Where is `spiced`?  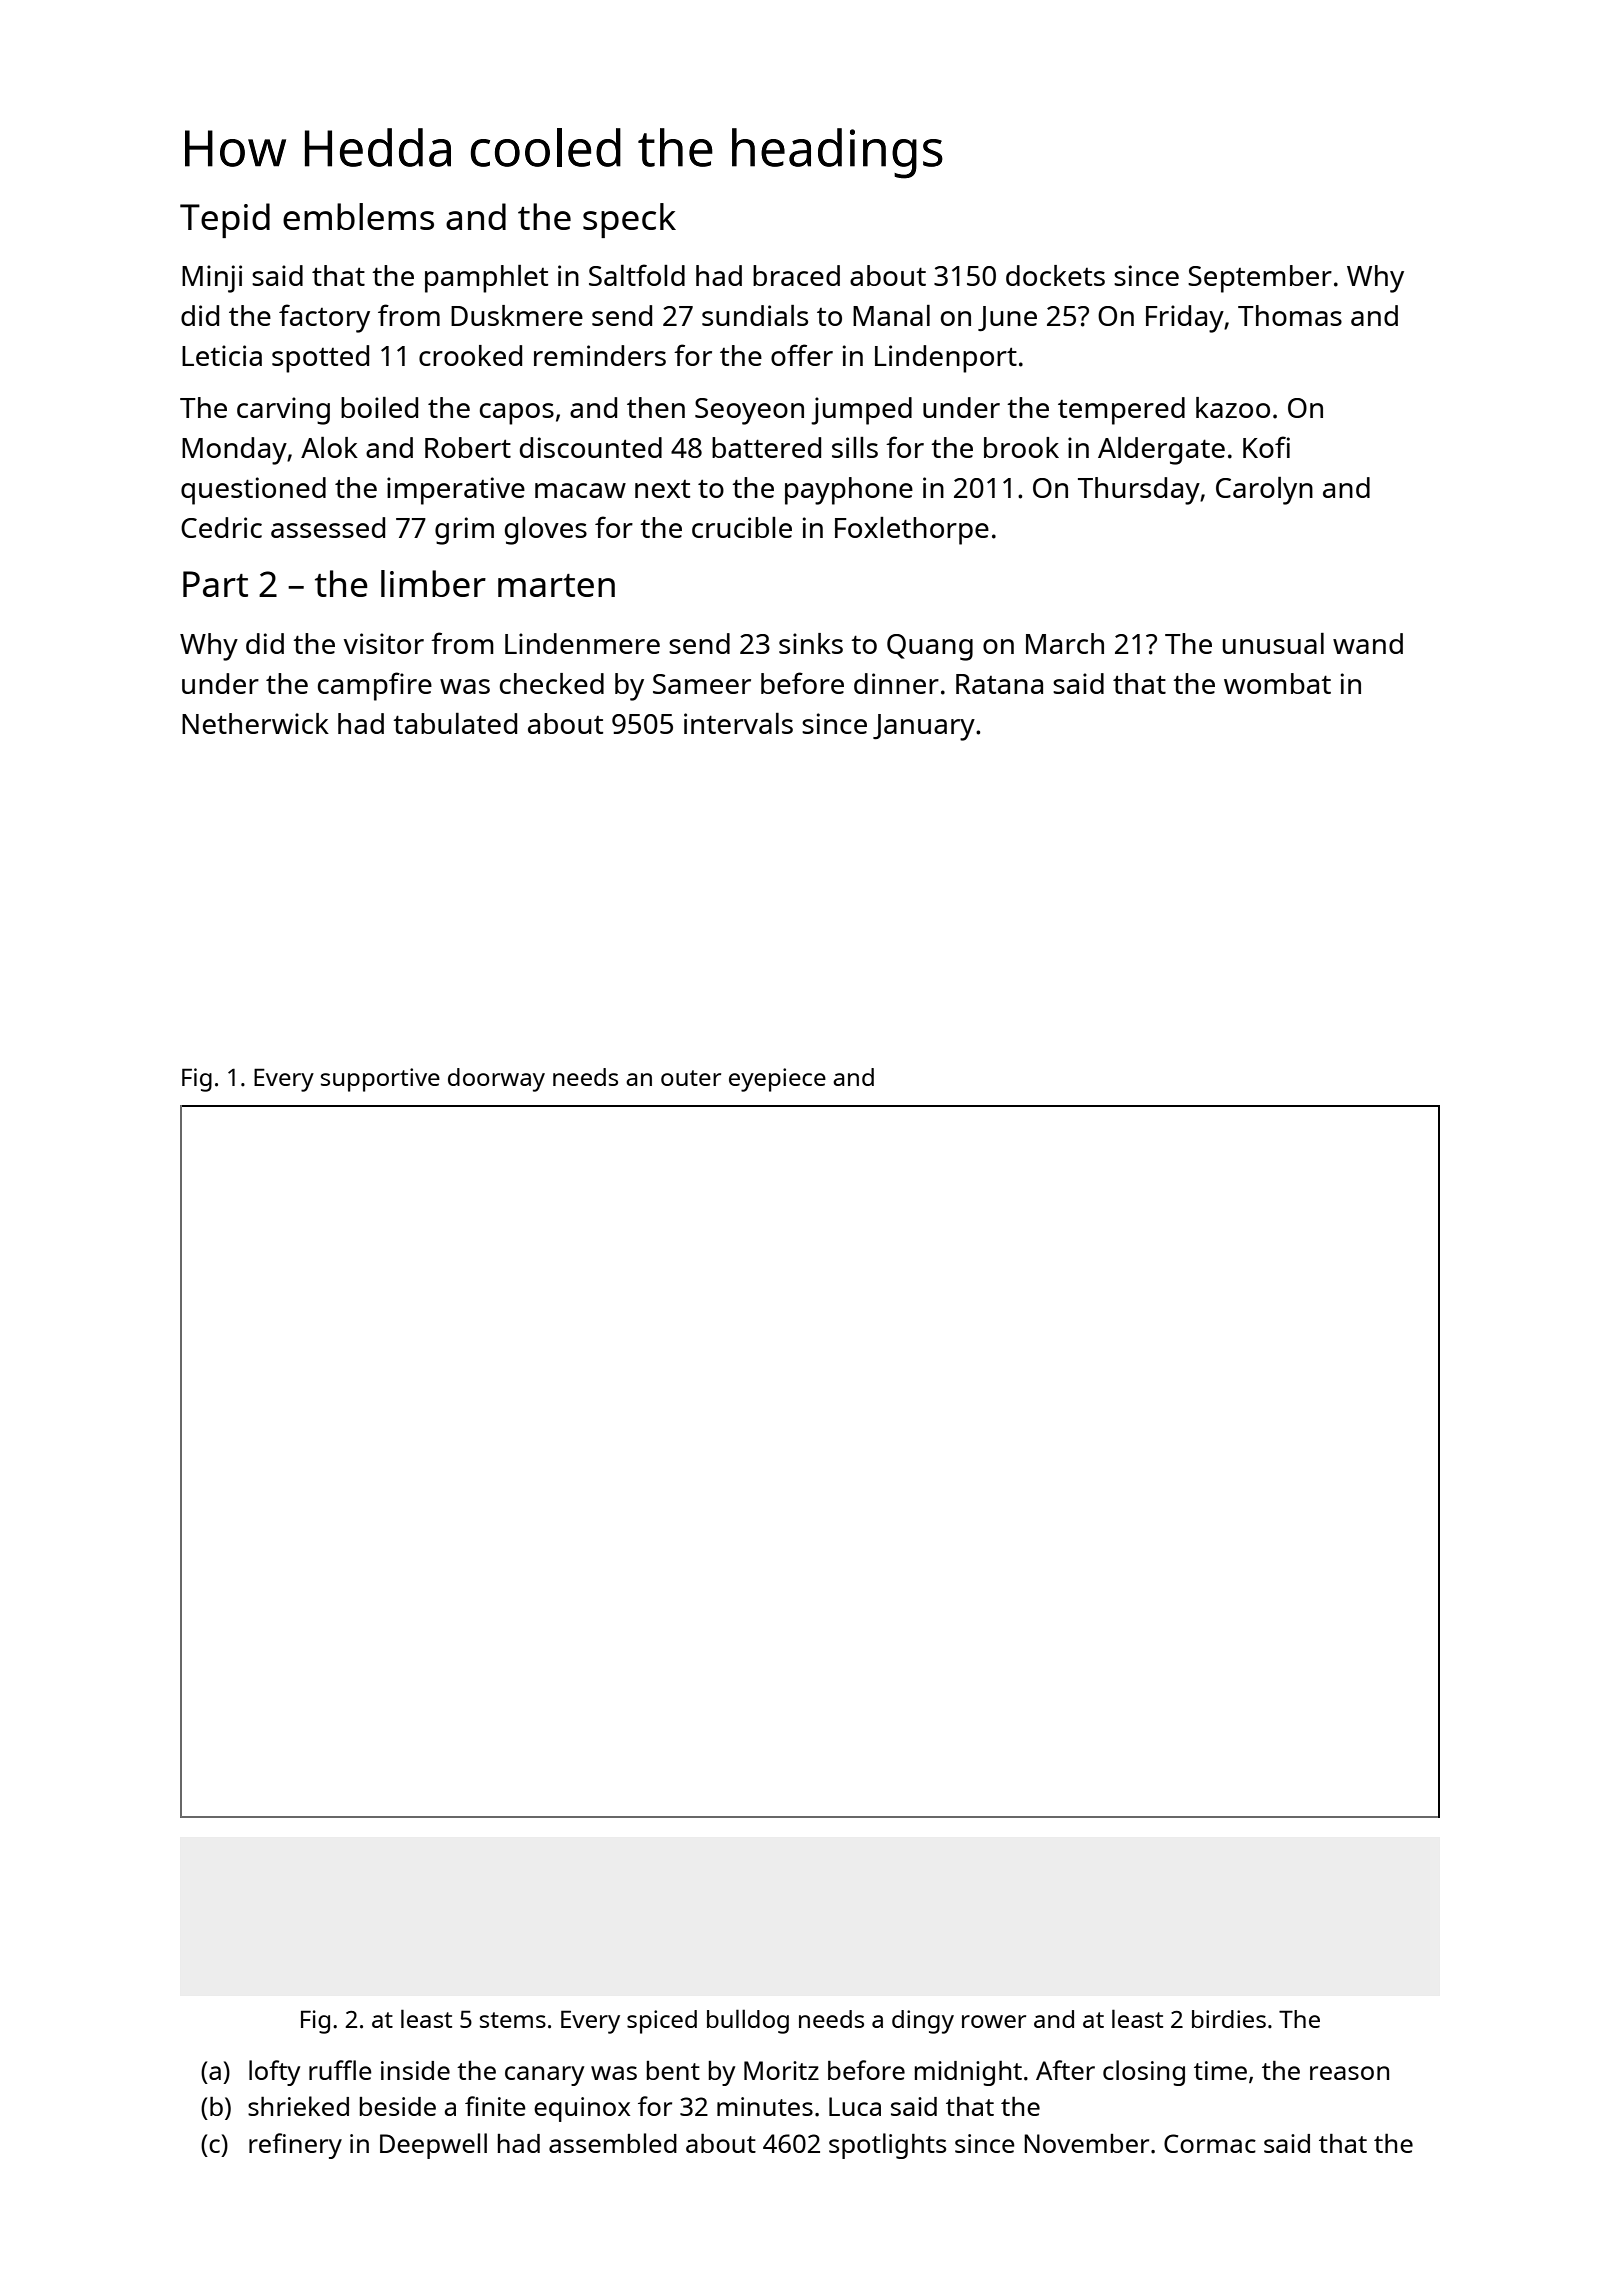
spiced is located at coordinates (662, 2022).
